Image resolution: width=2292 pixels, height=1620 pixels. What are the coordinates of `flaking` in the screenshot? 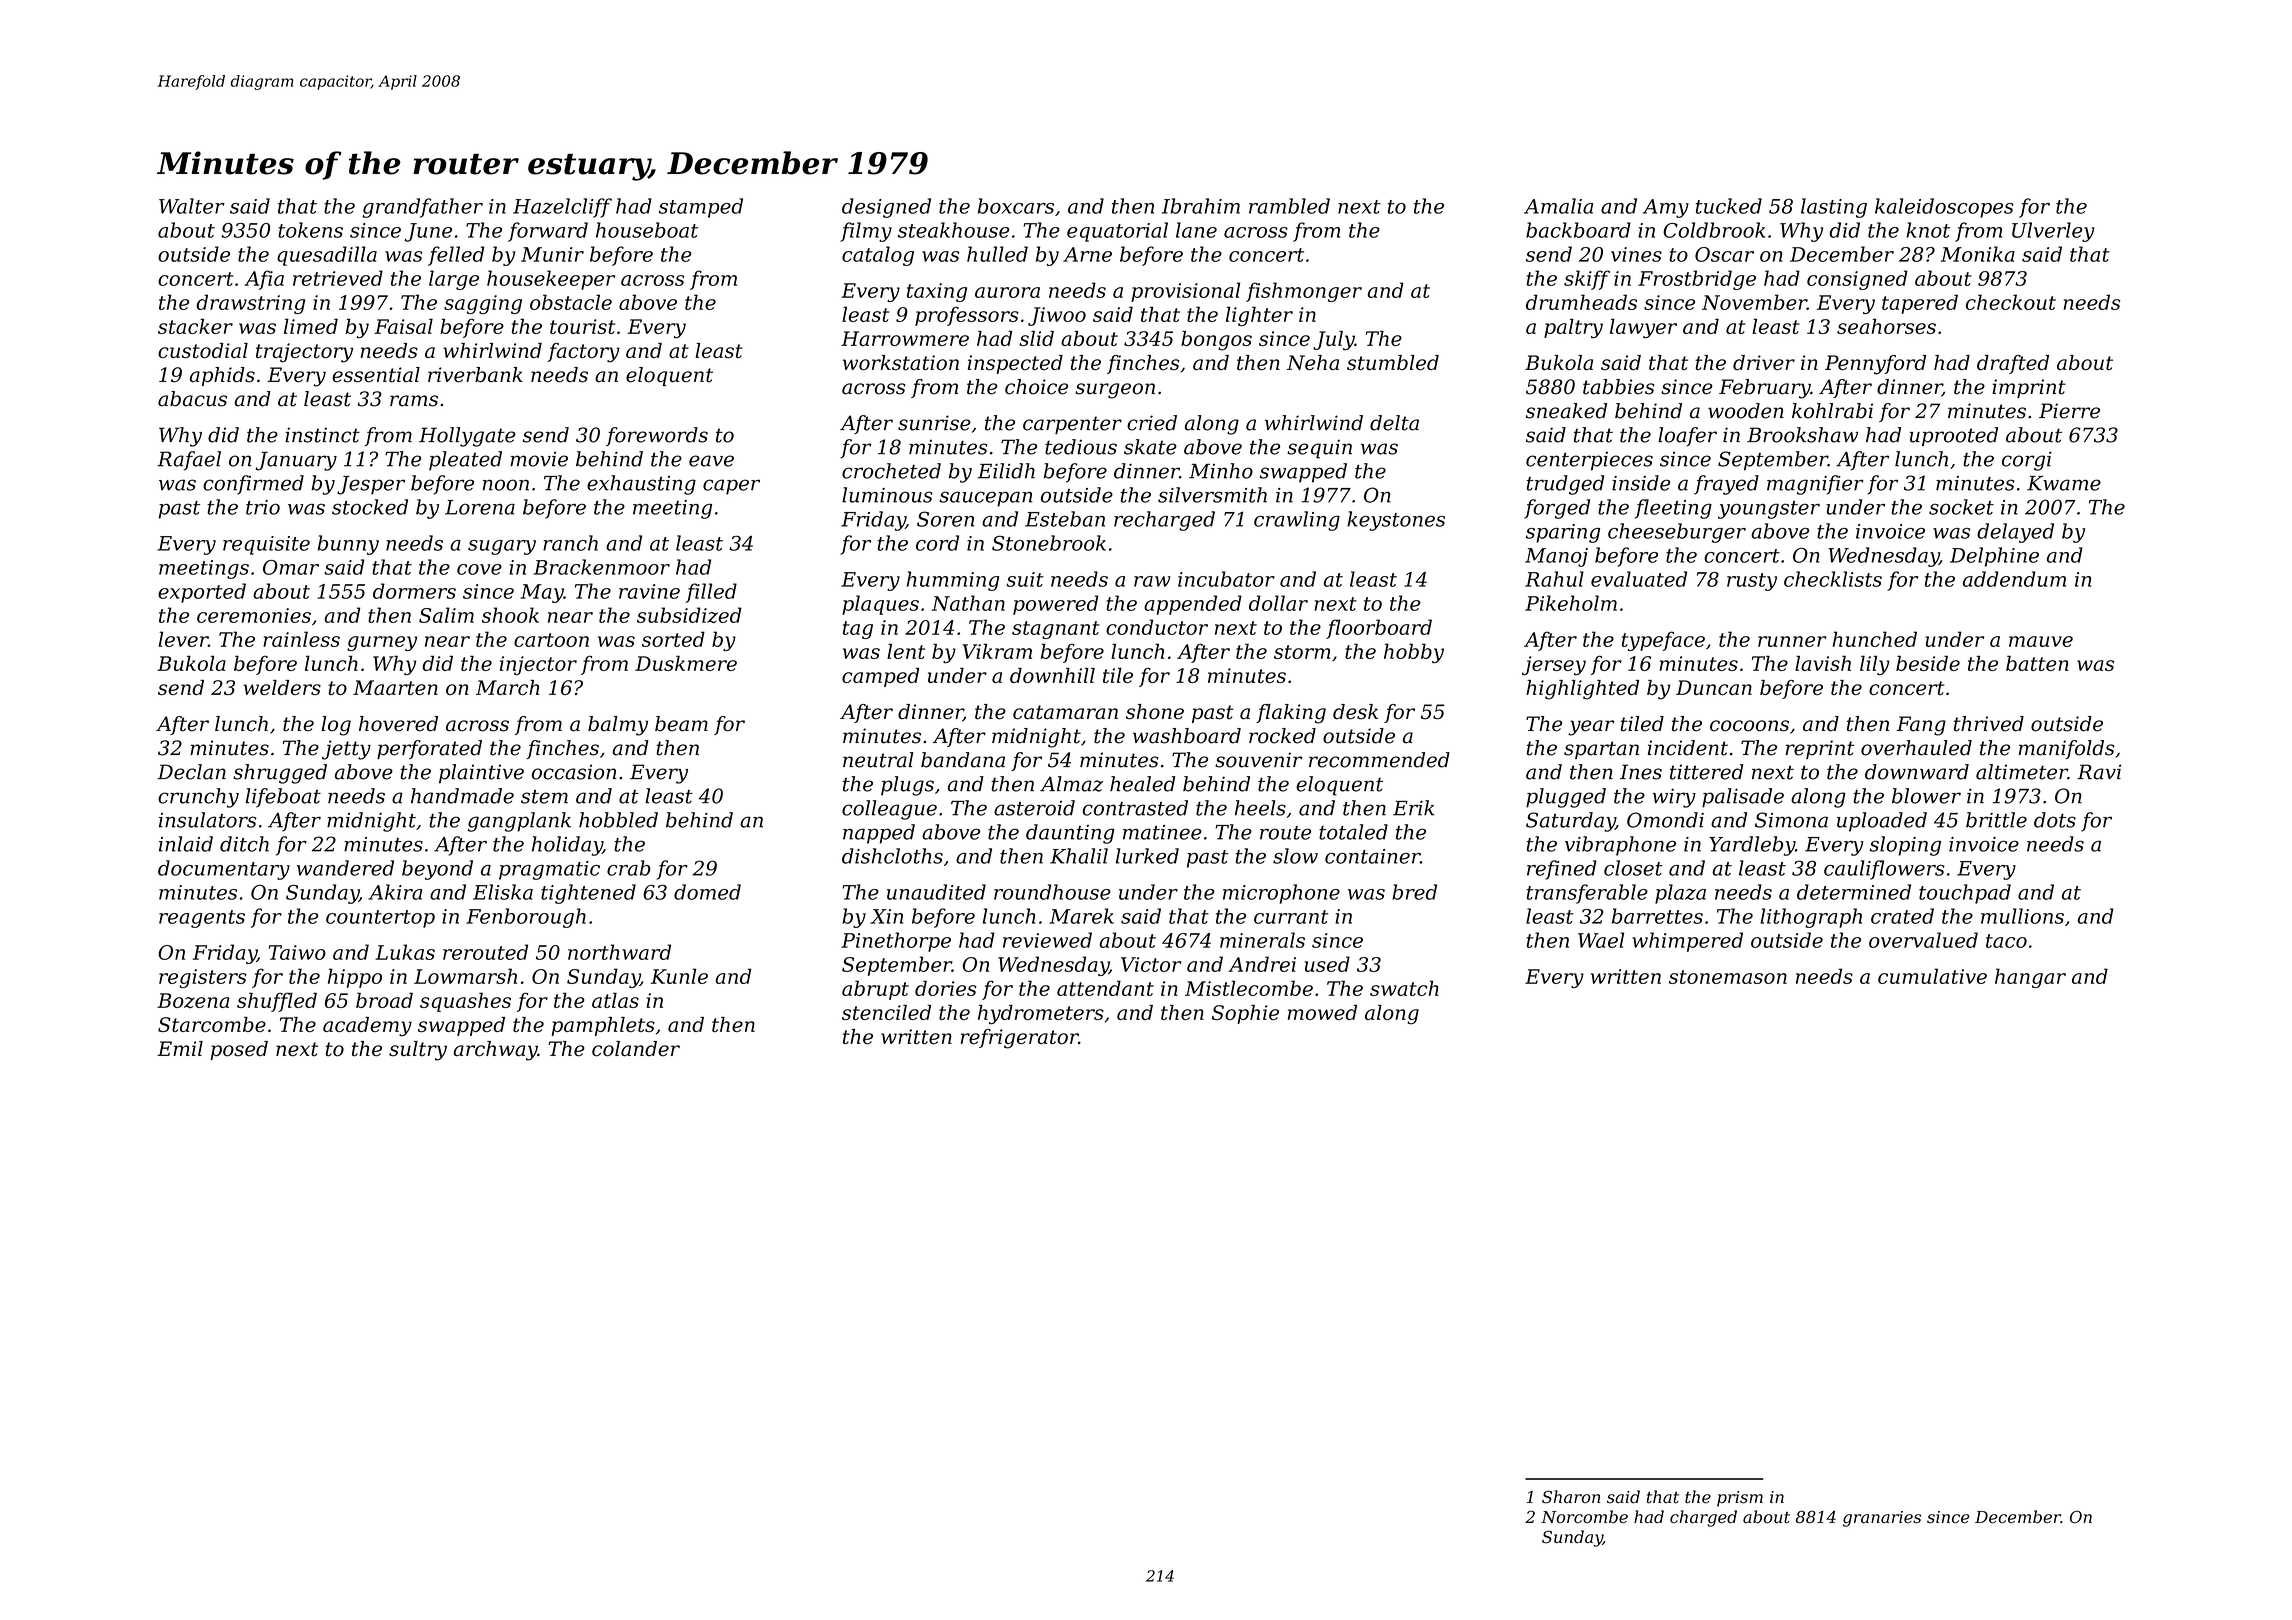 It's located at (1291, 714).
